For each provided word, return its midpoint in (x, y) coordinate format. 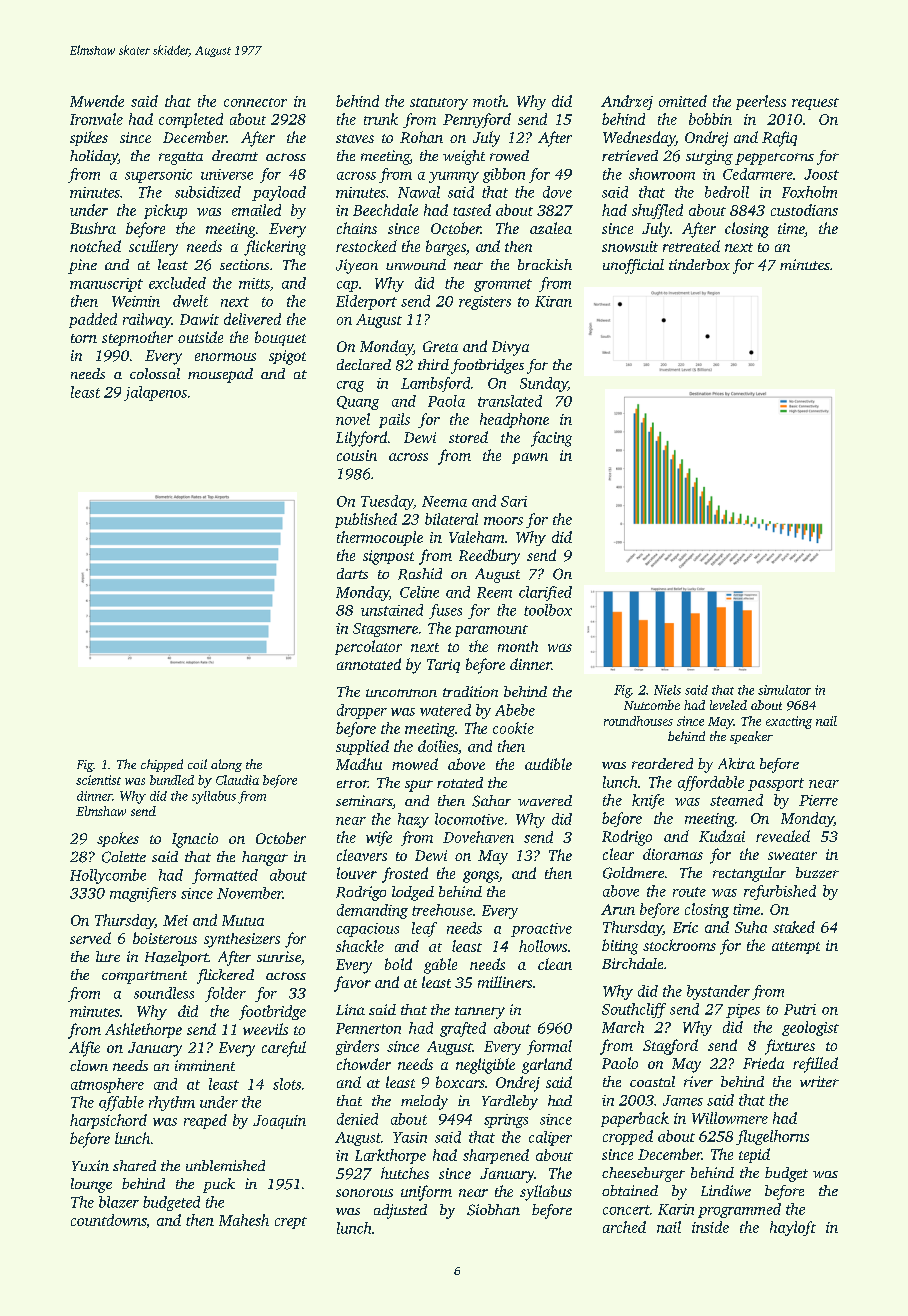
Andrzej (627, 102)
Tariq (443, 666)
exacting (789, 722)
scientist (98, 780)
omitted (683, 101)
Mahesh (244, 1220)
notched (95, 246)
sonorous (364, 1193)
